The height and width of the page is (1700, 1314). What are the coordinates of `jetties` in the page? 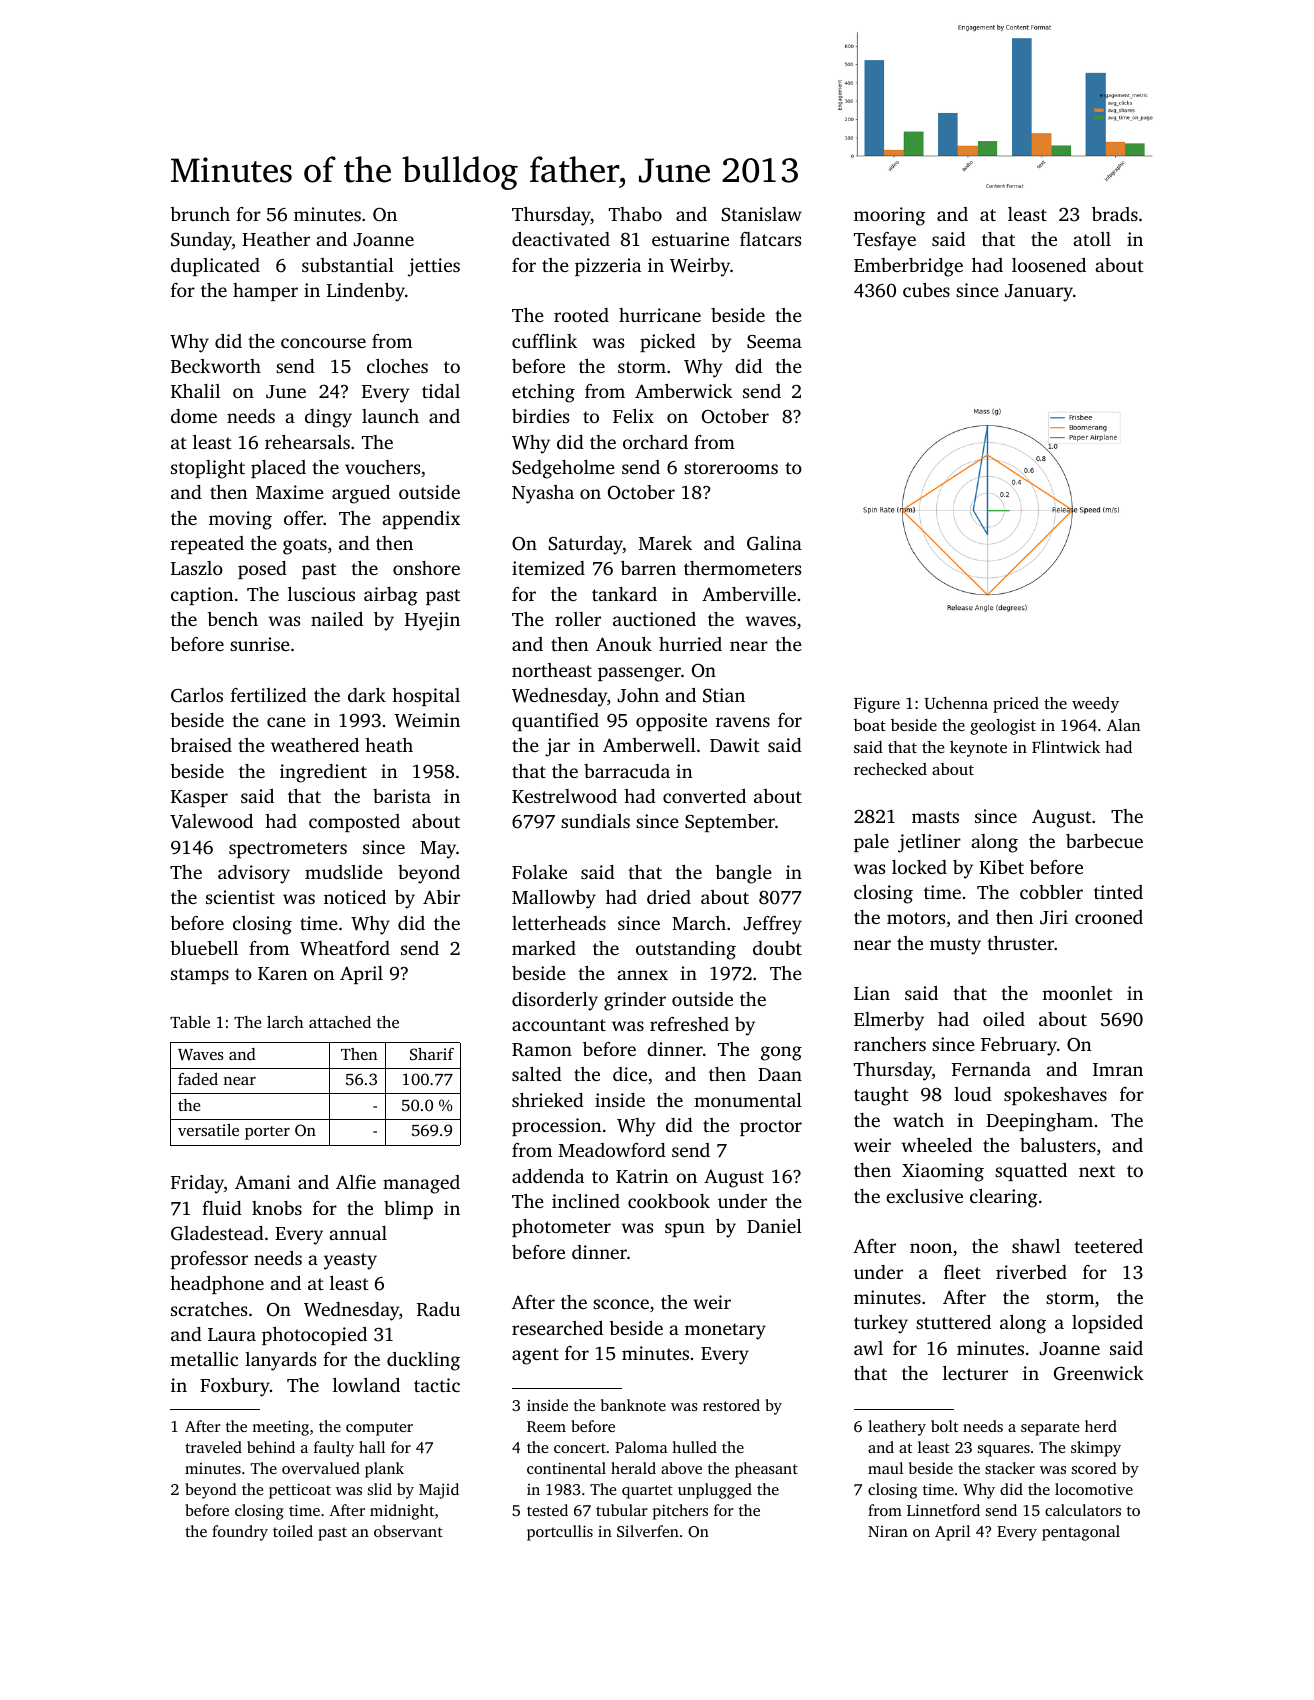 It's located at (434, 267).
